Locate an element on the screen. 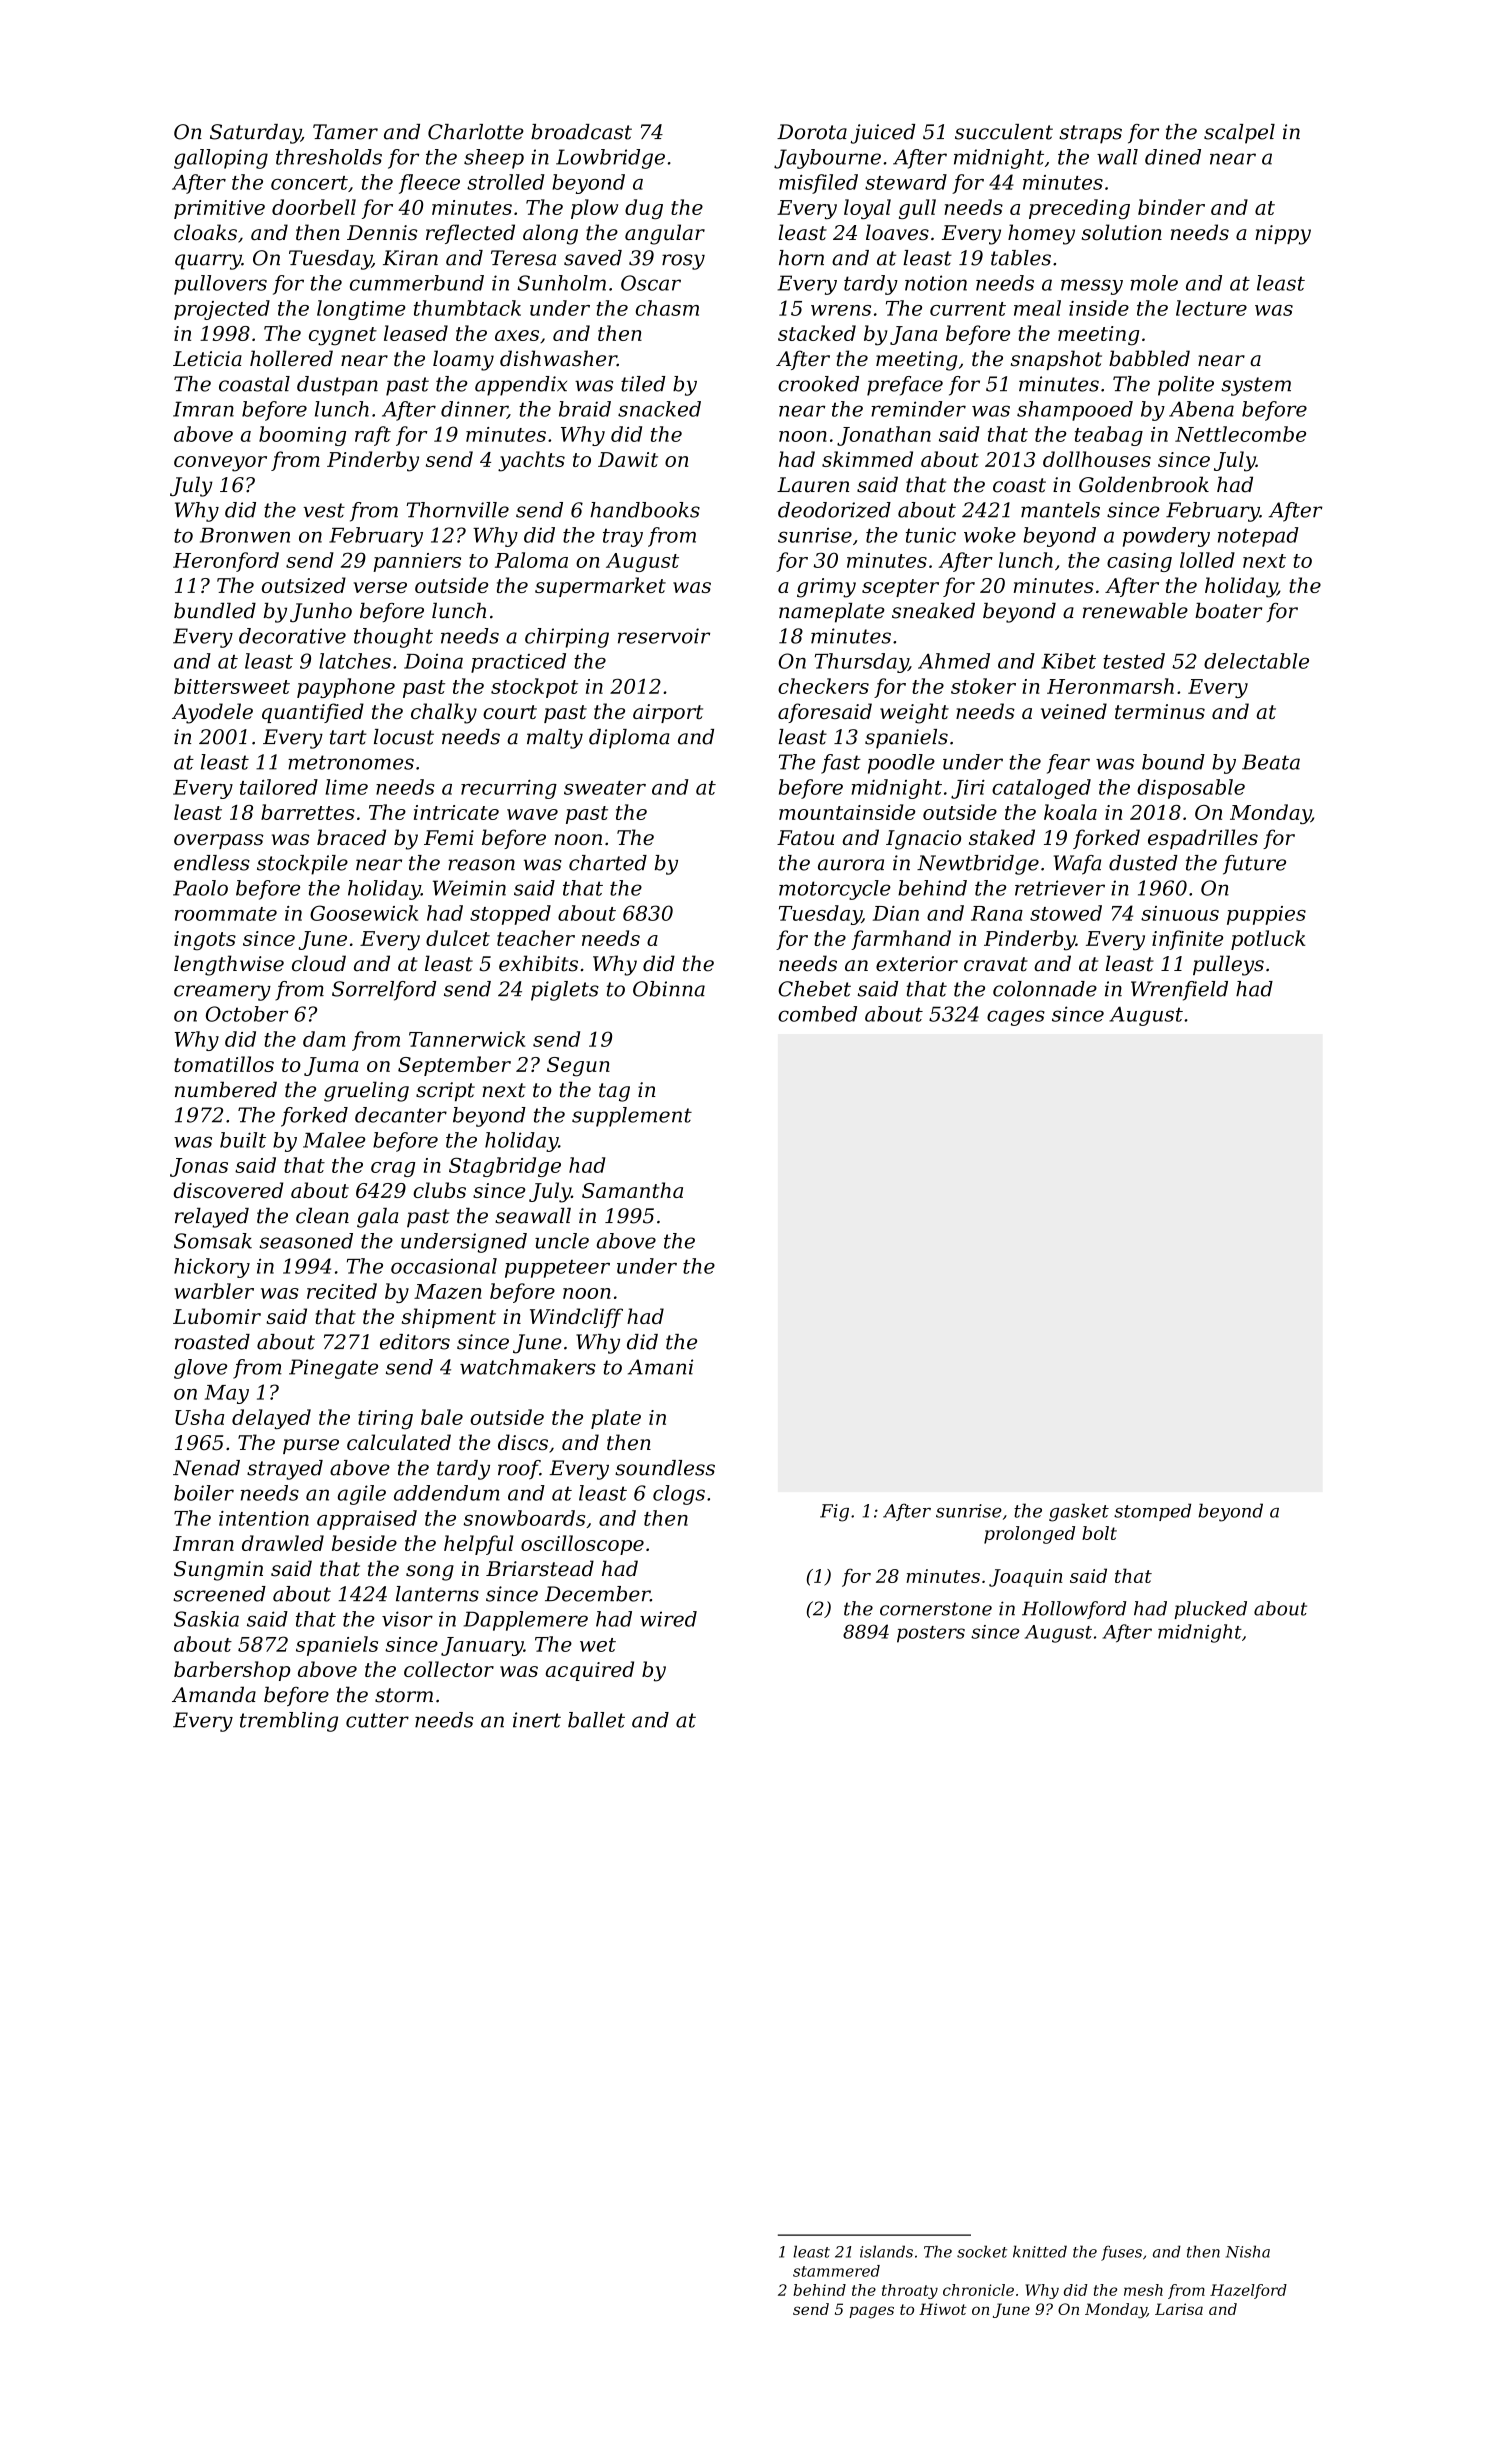 Image resolution: width=1496 pixels, height=2464 pixels. terminus is located at coordinates (1160, 711).
